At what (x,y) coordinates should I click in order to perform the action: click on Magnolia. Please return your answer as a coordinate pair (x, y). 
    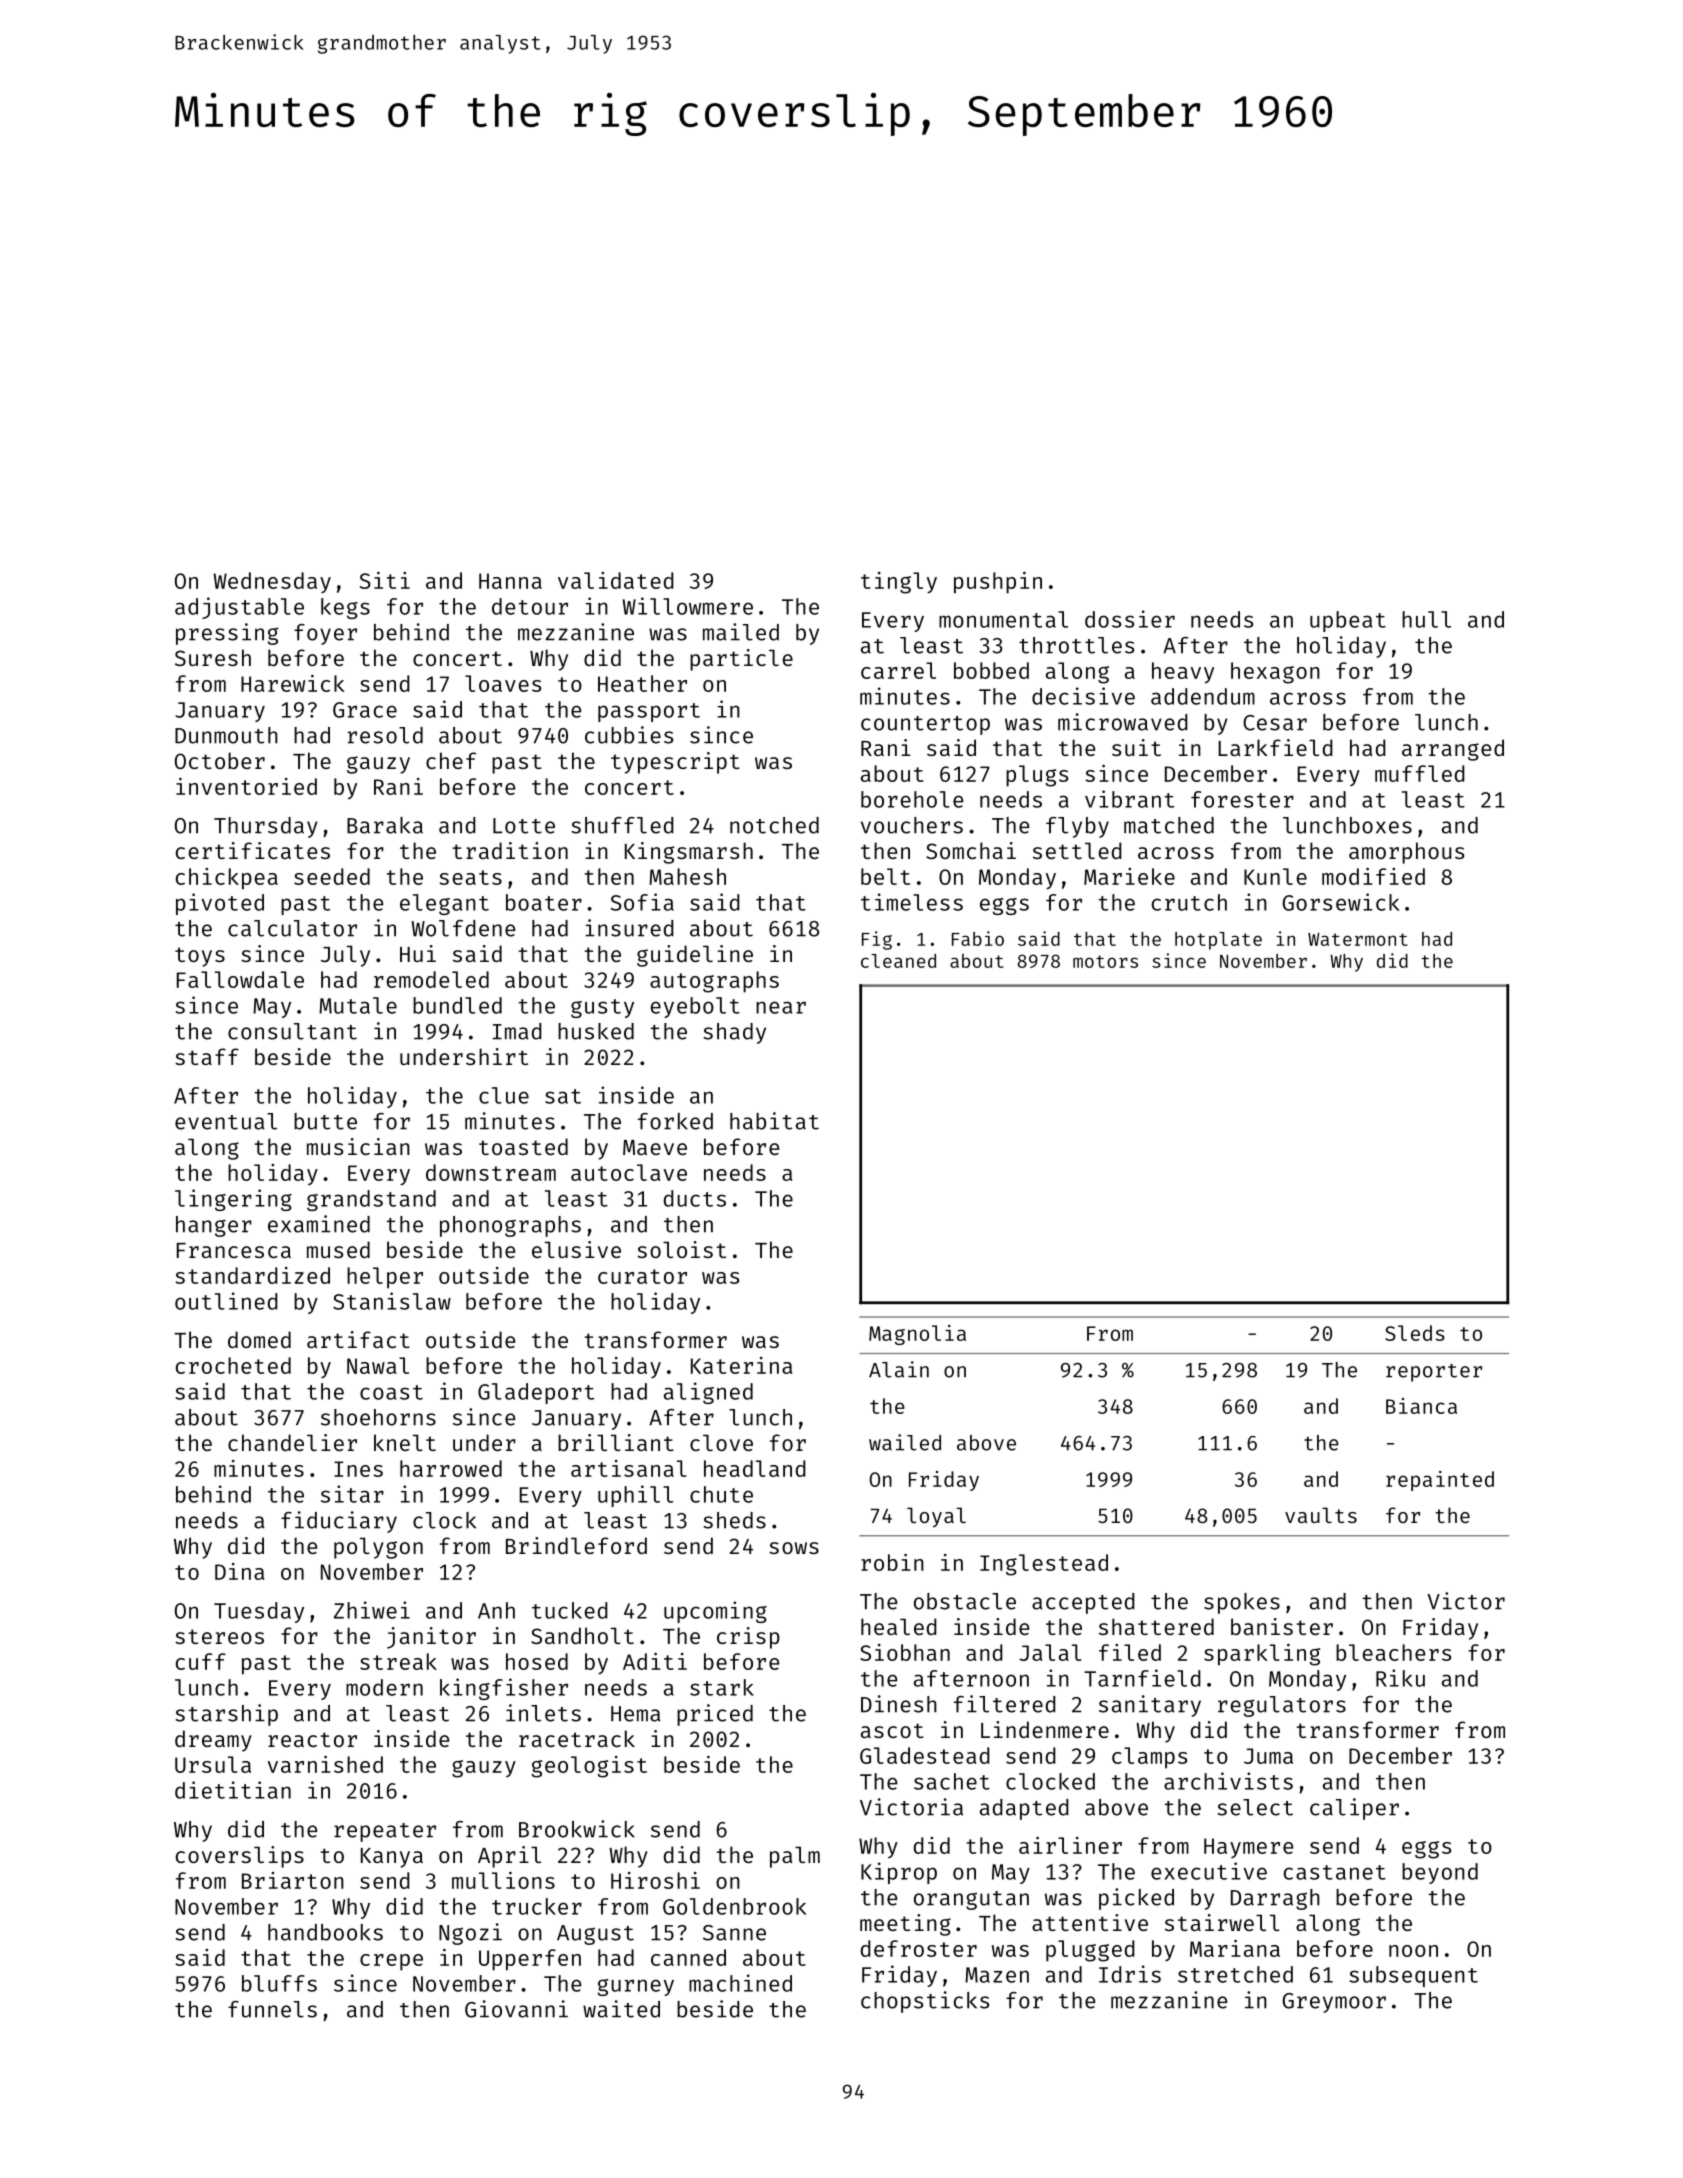
    Looking at the image, I should click on (917, 1335).
